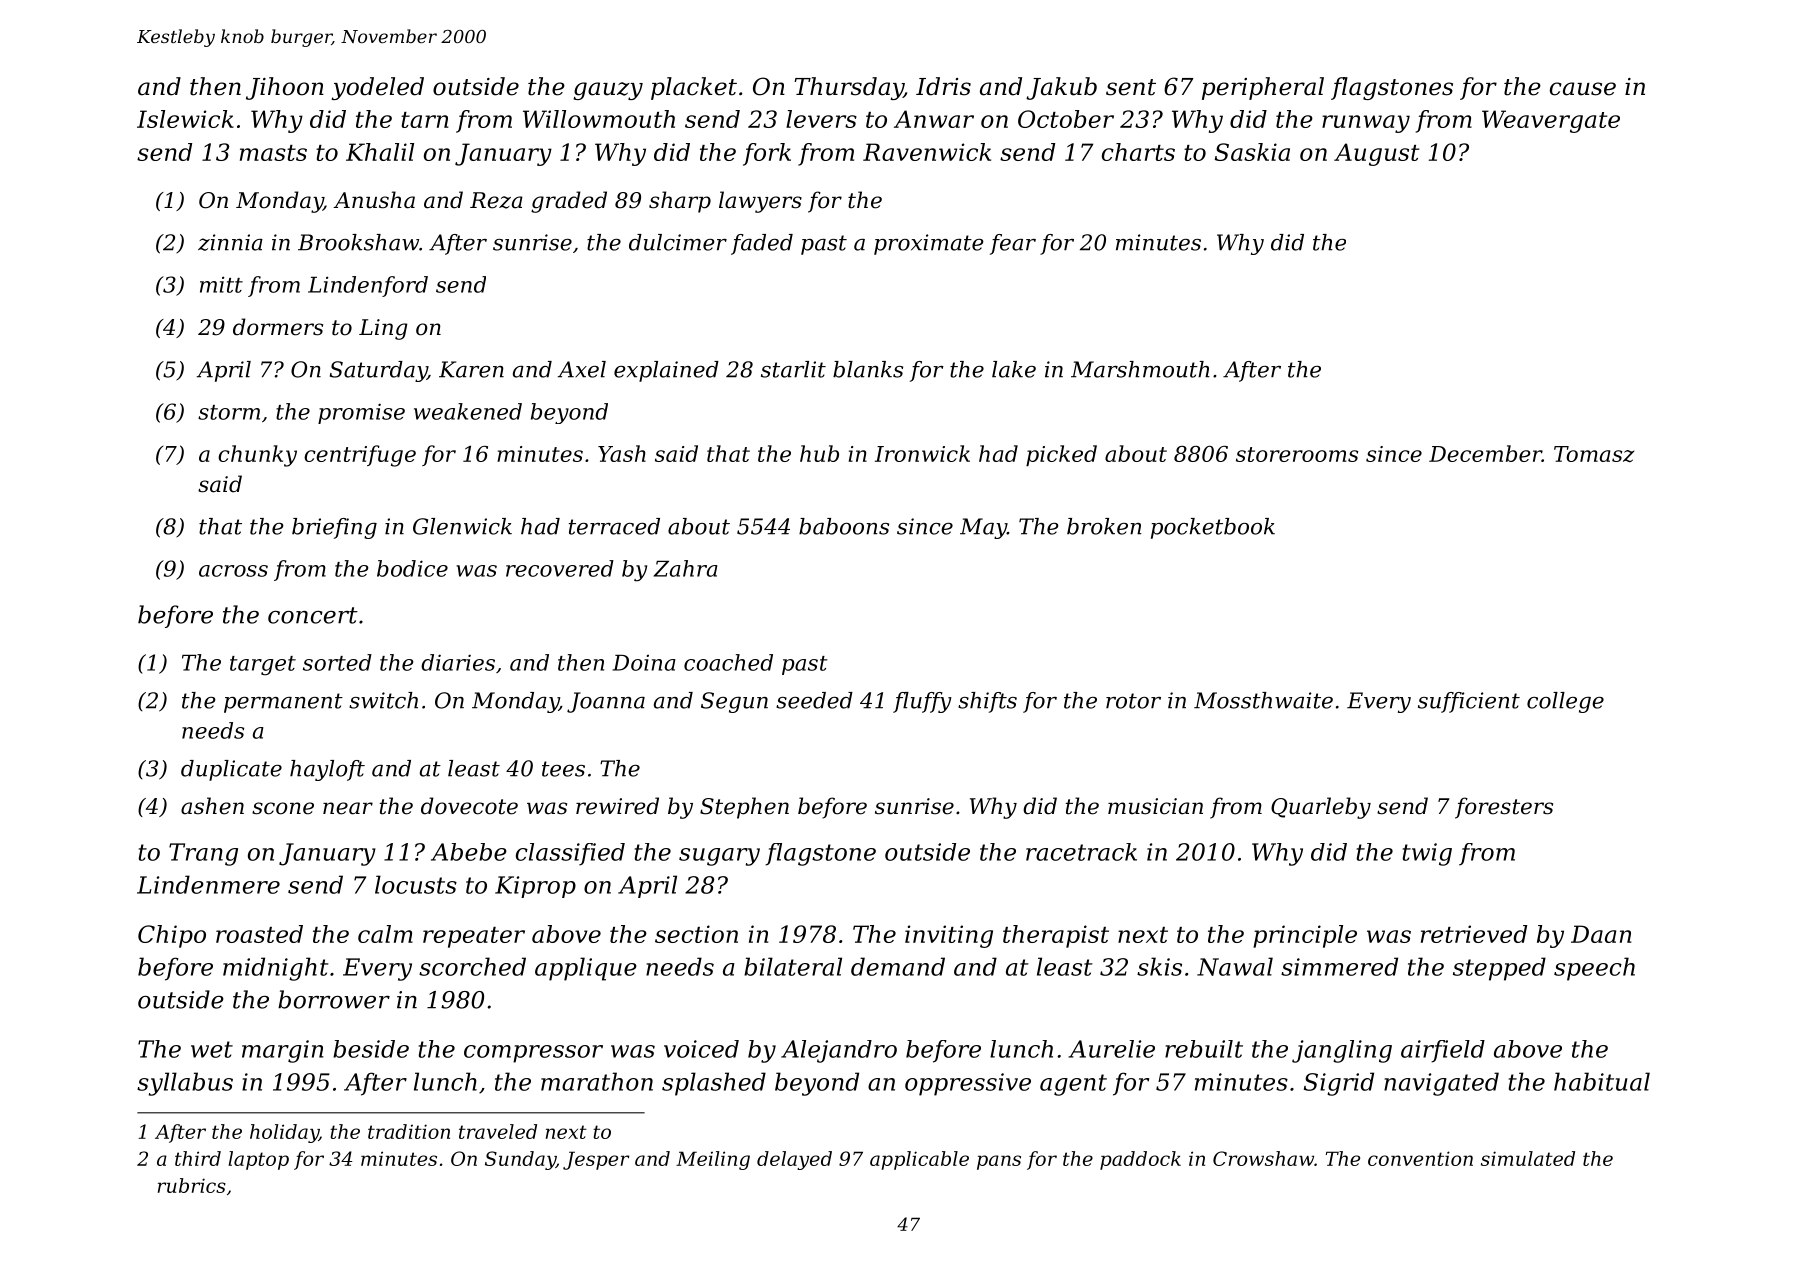 The height and width of the image is (1269, 1795). What do you see at coordinates (285, 88) in the image?
I see `Jihoon` at bounding box center [285, 88].
